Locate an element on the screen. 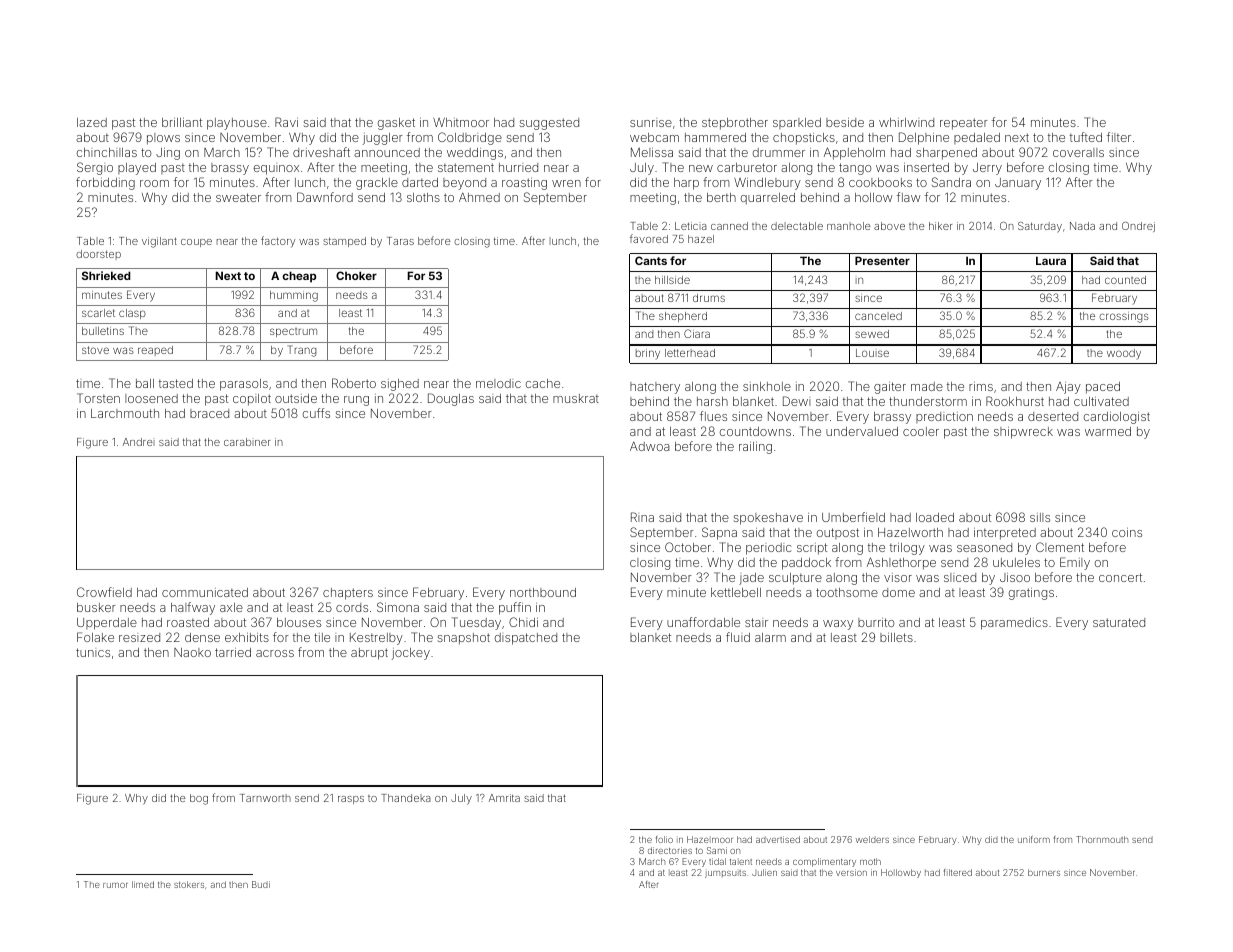  Rookhurst is located at coordinates (1015, 401).
